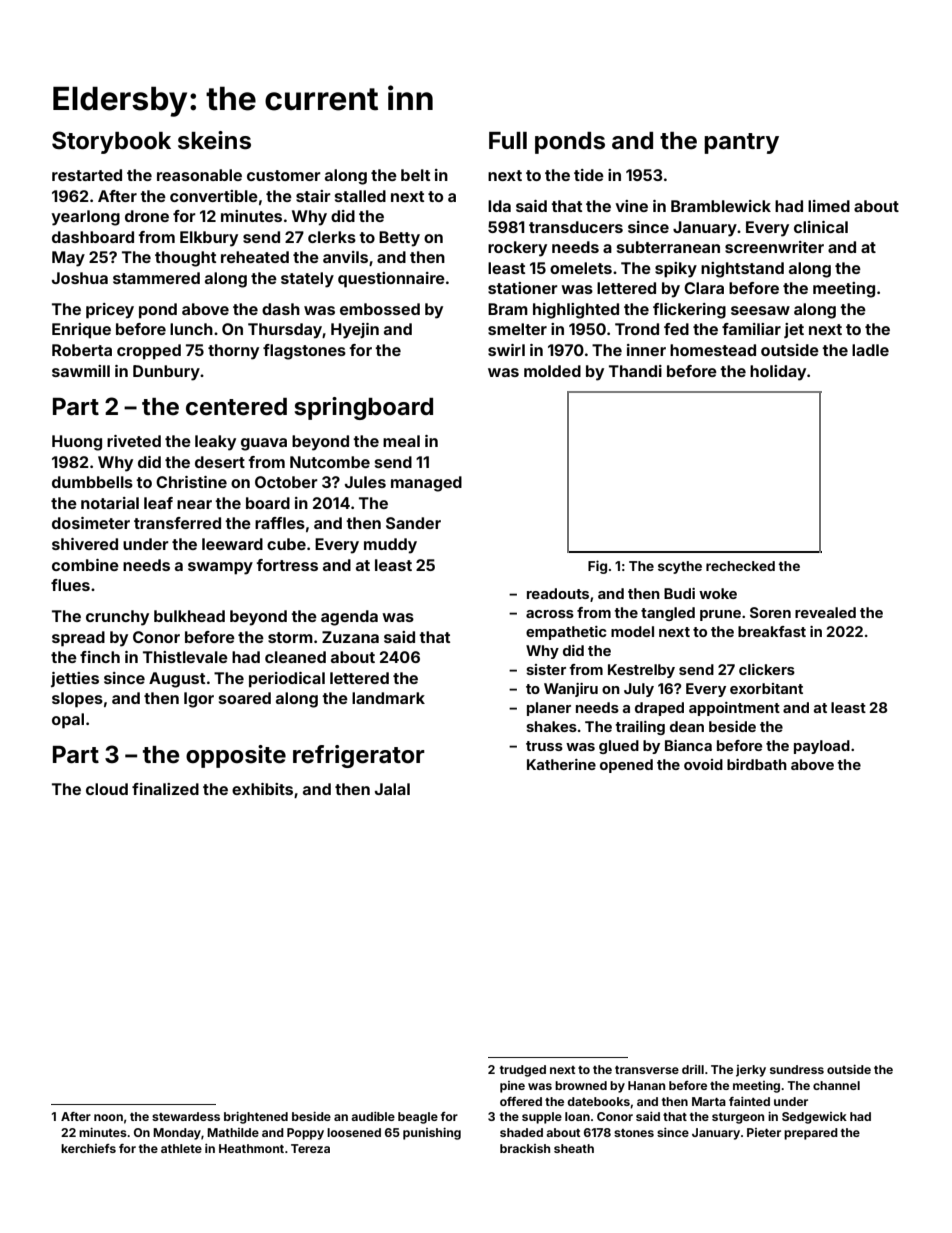  Describe the element at coordinates (191, 482) in the page. I see `Christine` at that location.
